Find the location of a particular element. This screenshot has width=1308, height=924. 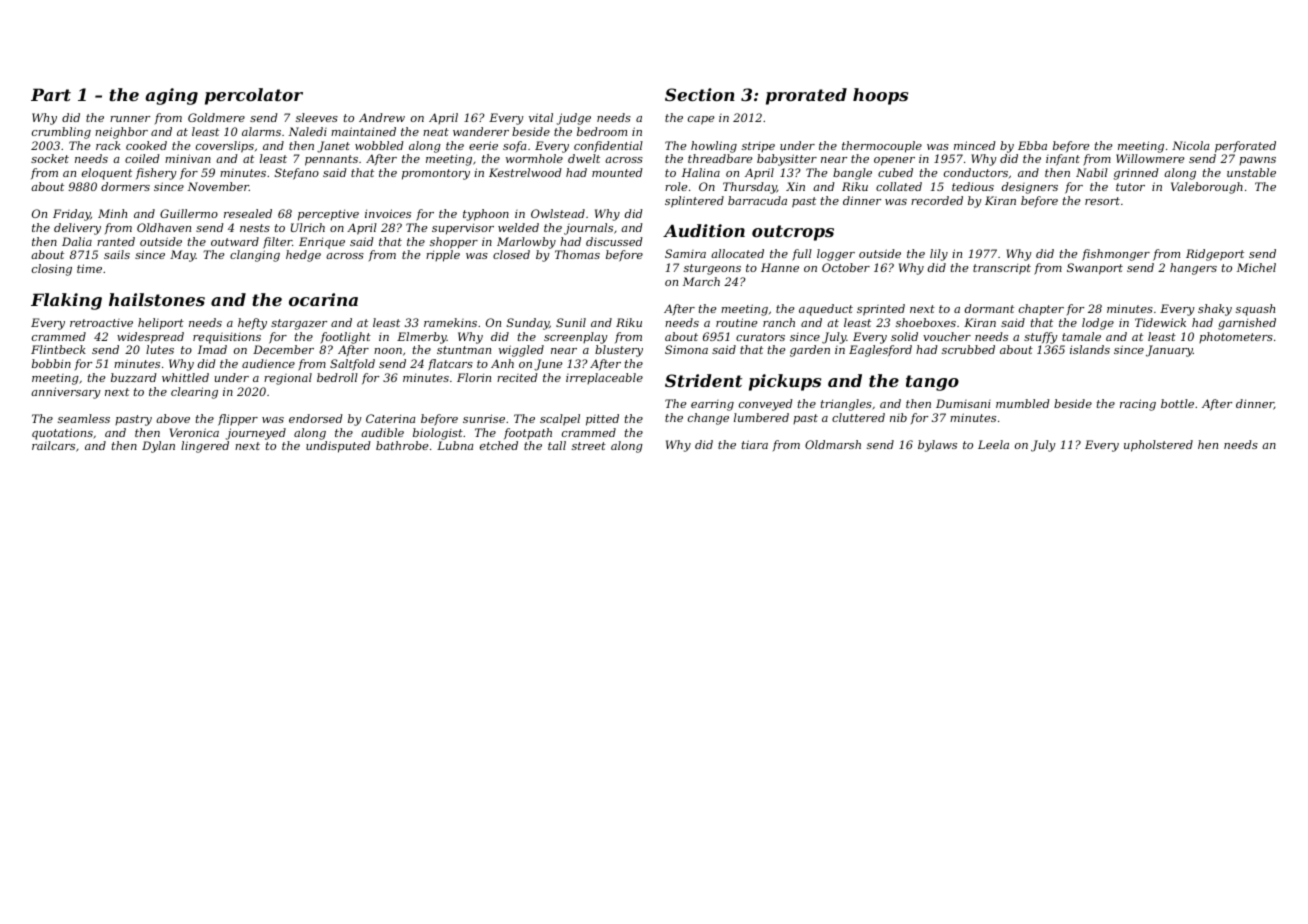

whittled is located at coordinates (185, 377).
